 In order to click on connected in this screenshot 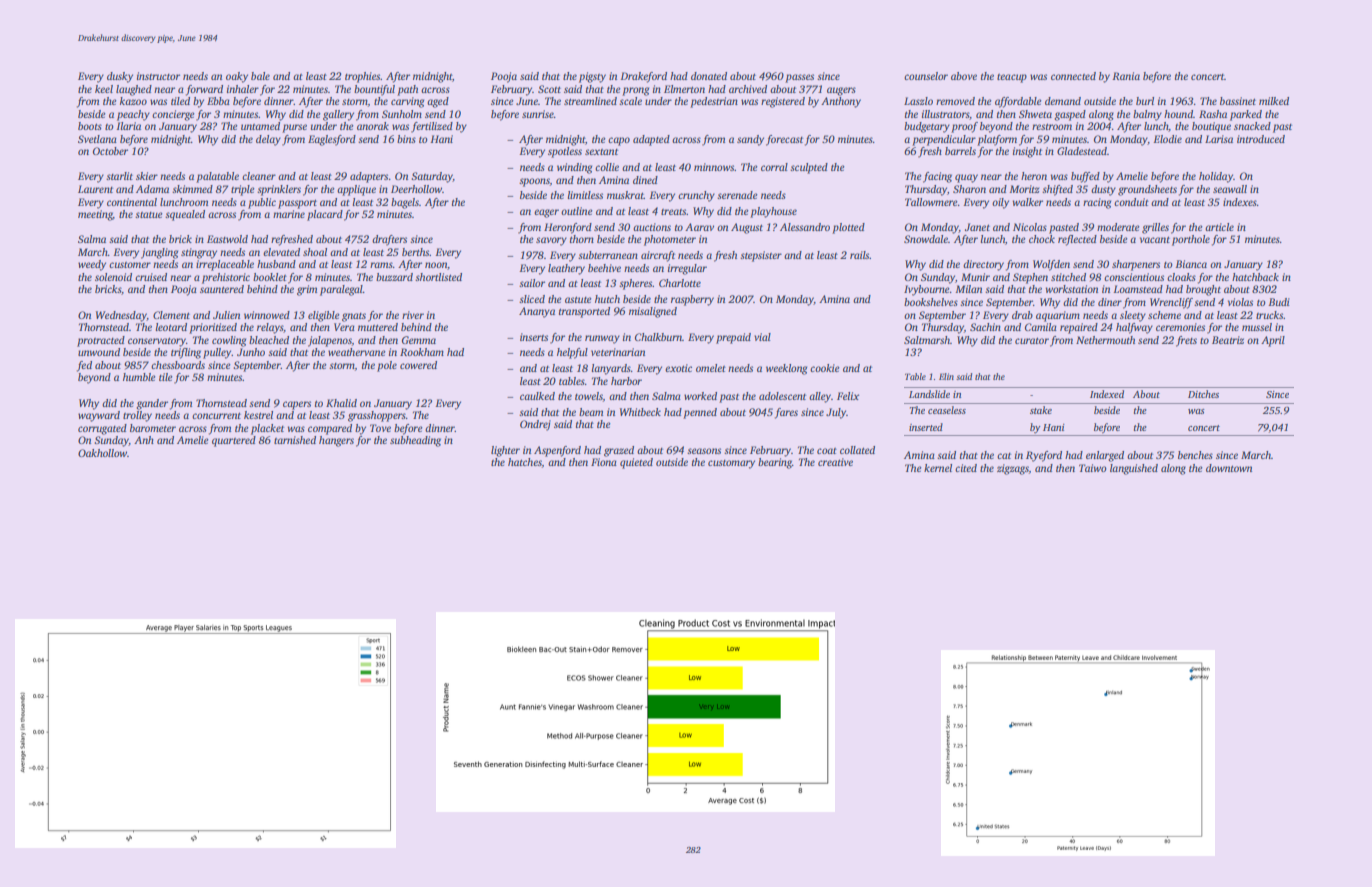, I will do `click(1073, 76)`.
